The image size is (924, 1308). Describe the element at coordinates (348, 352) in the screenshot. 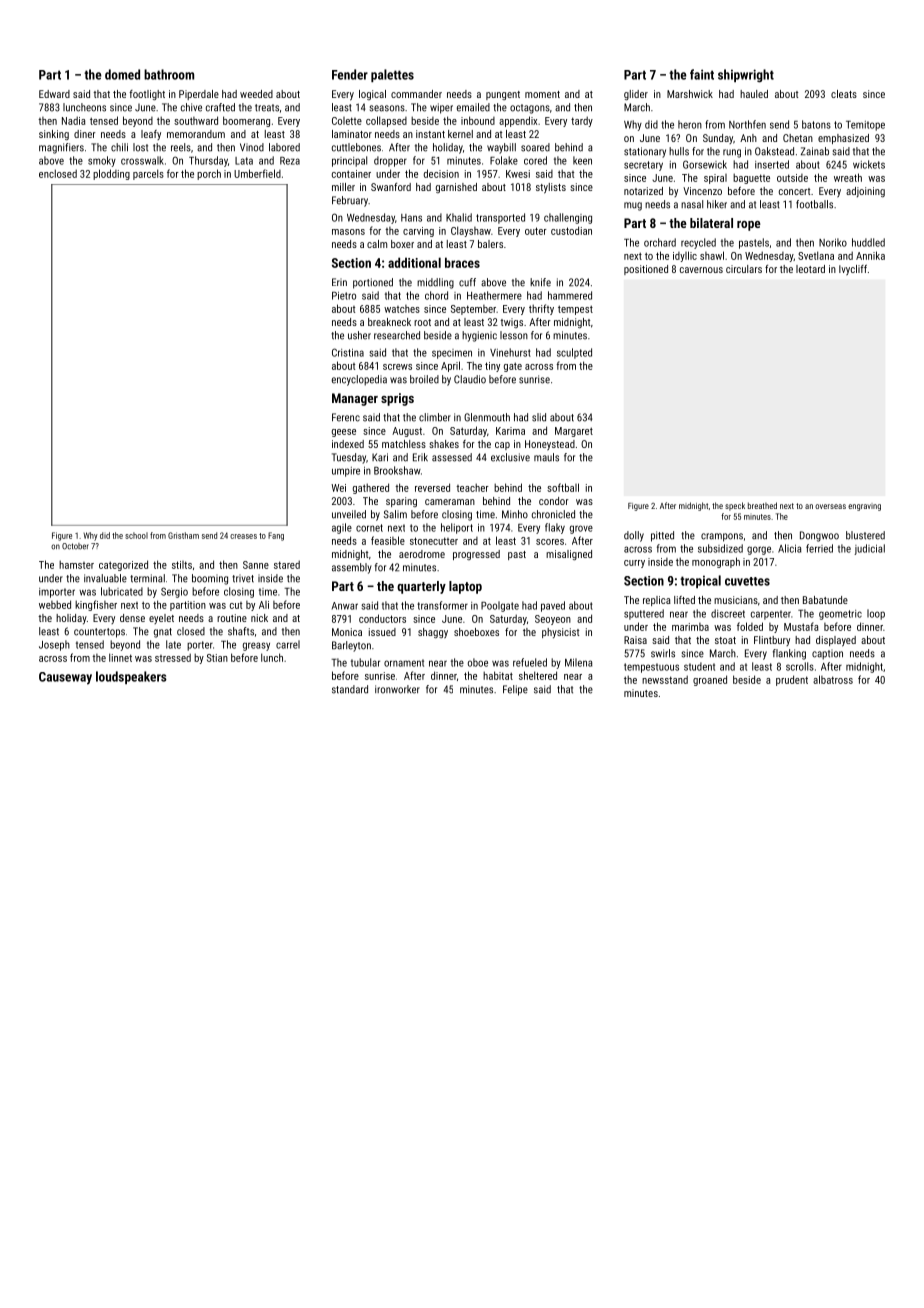

I see `Cristina` at that location.
